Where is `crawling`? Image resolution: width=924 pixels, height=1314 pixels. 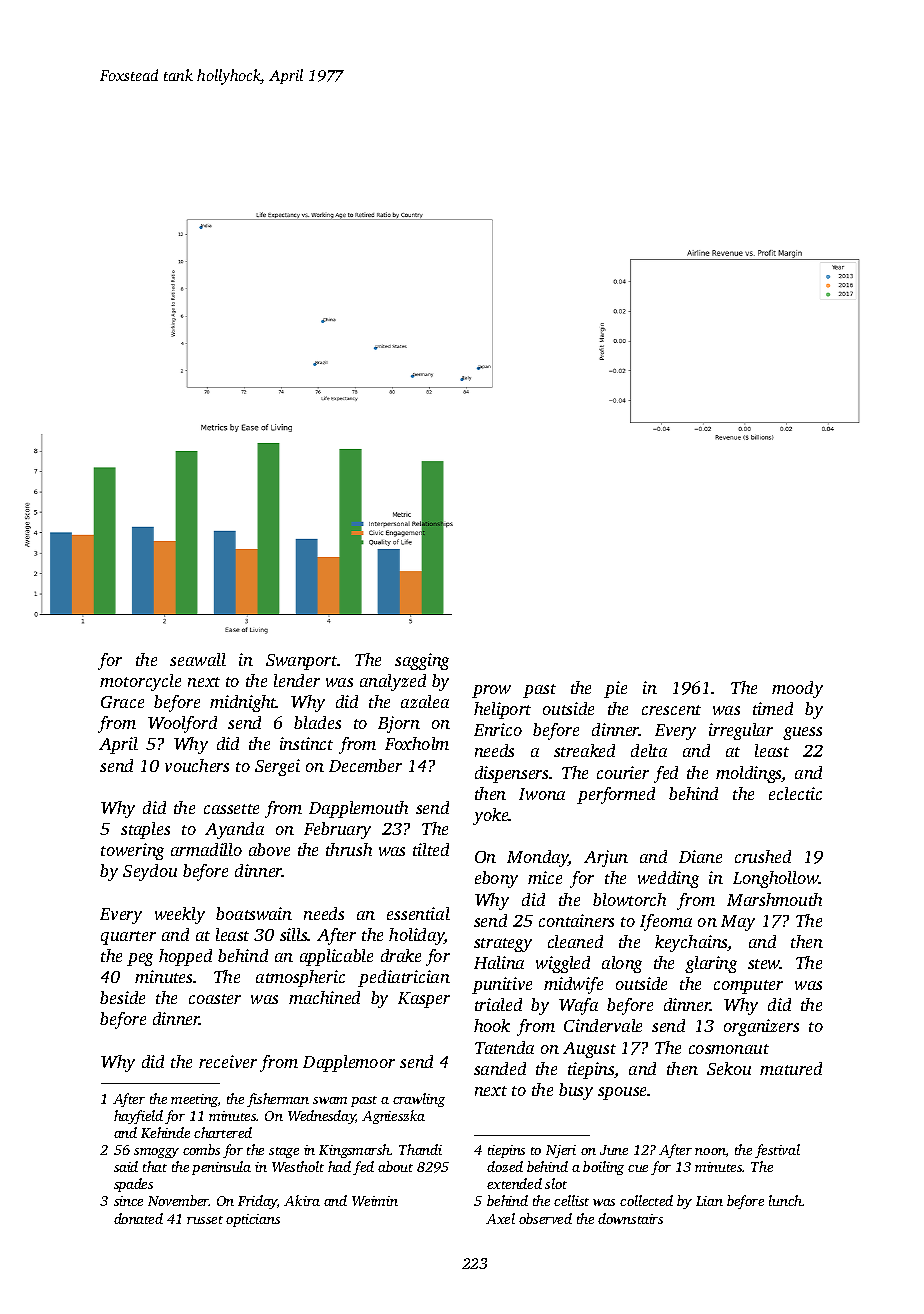
crawling is located at coordinates (419, 1100).
